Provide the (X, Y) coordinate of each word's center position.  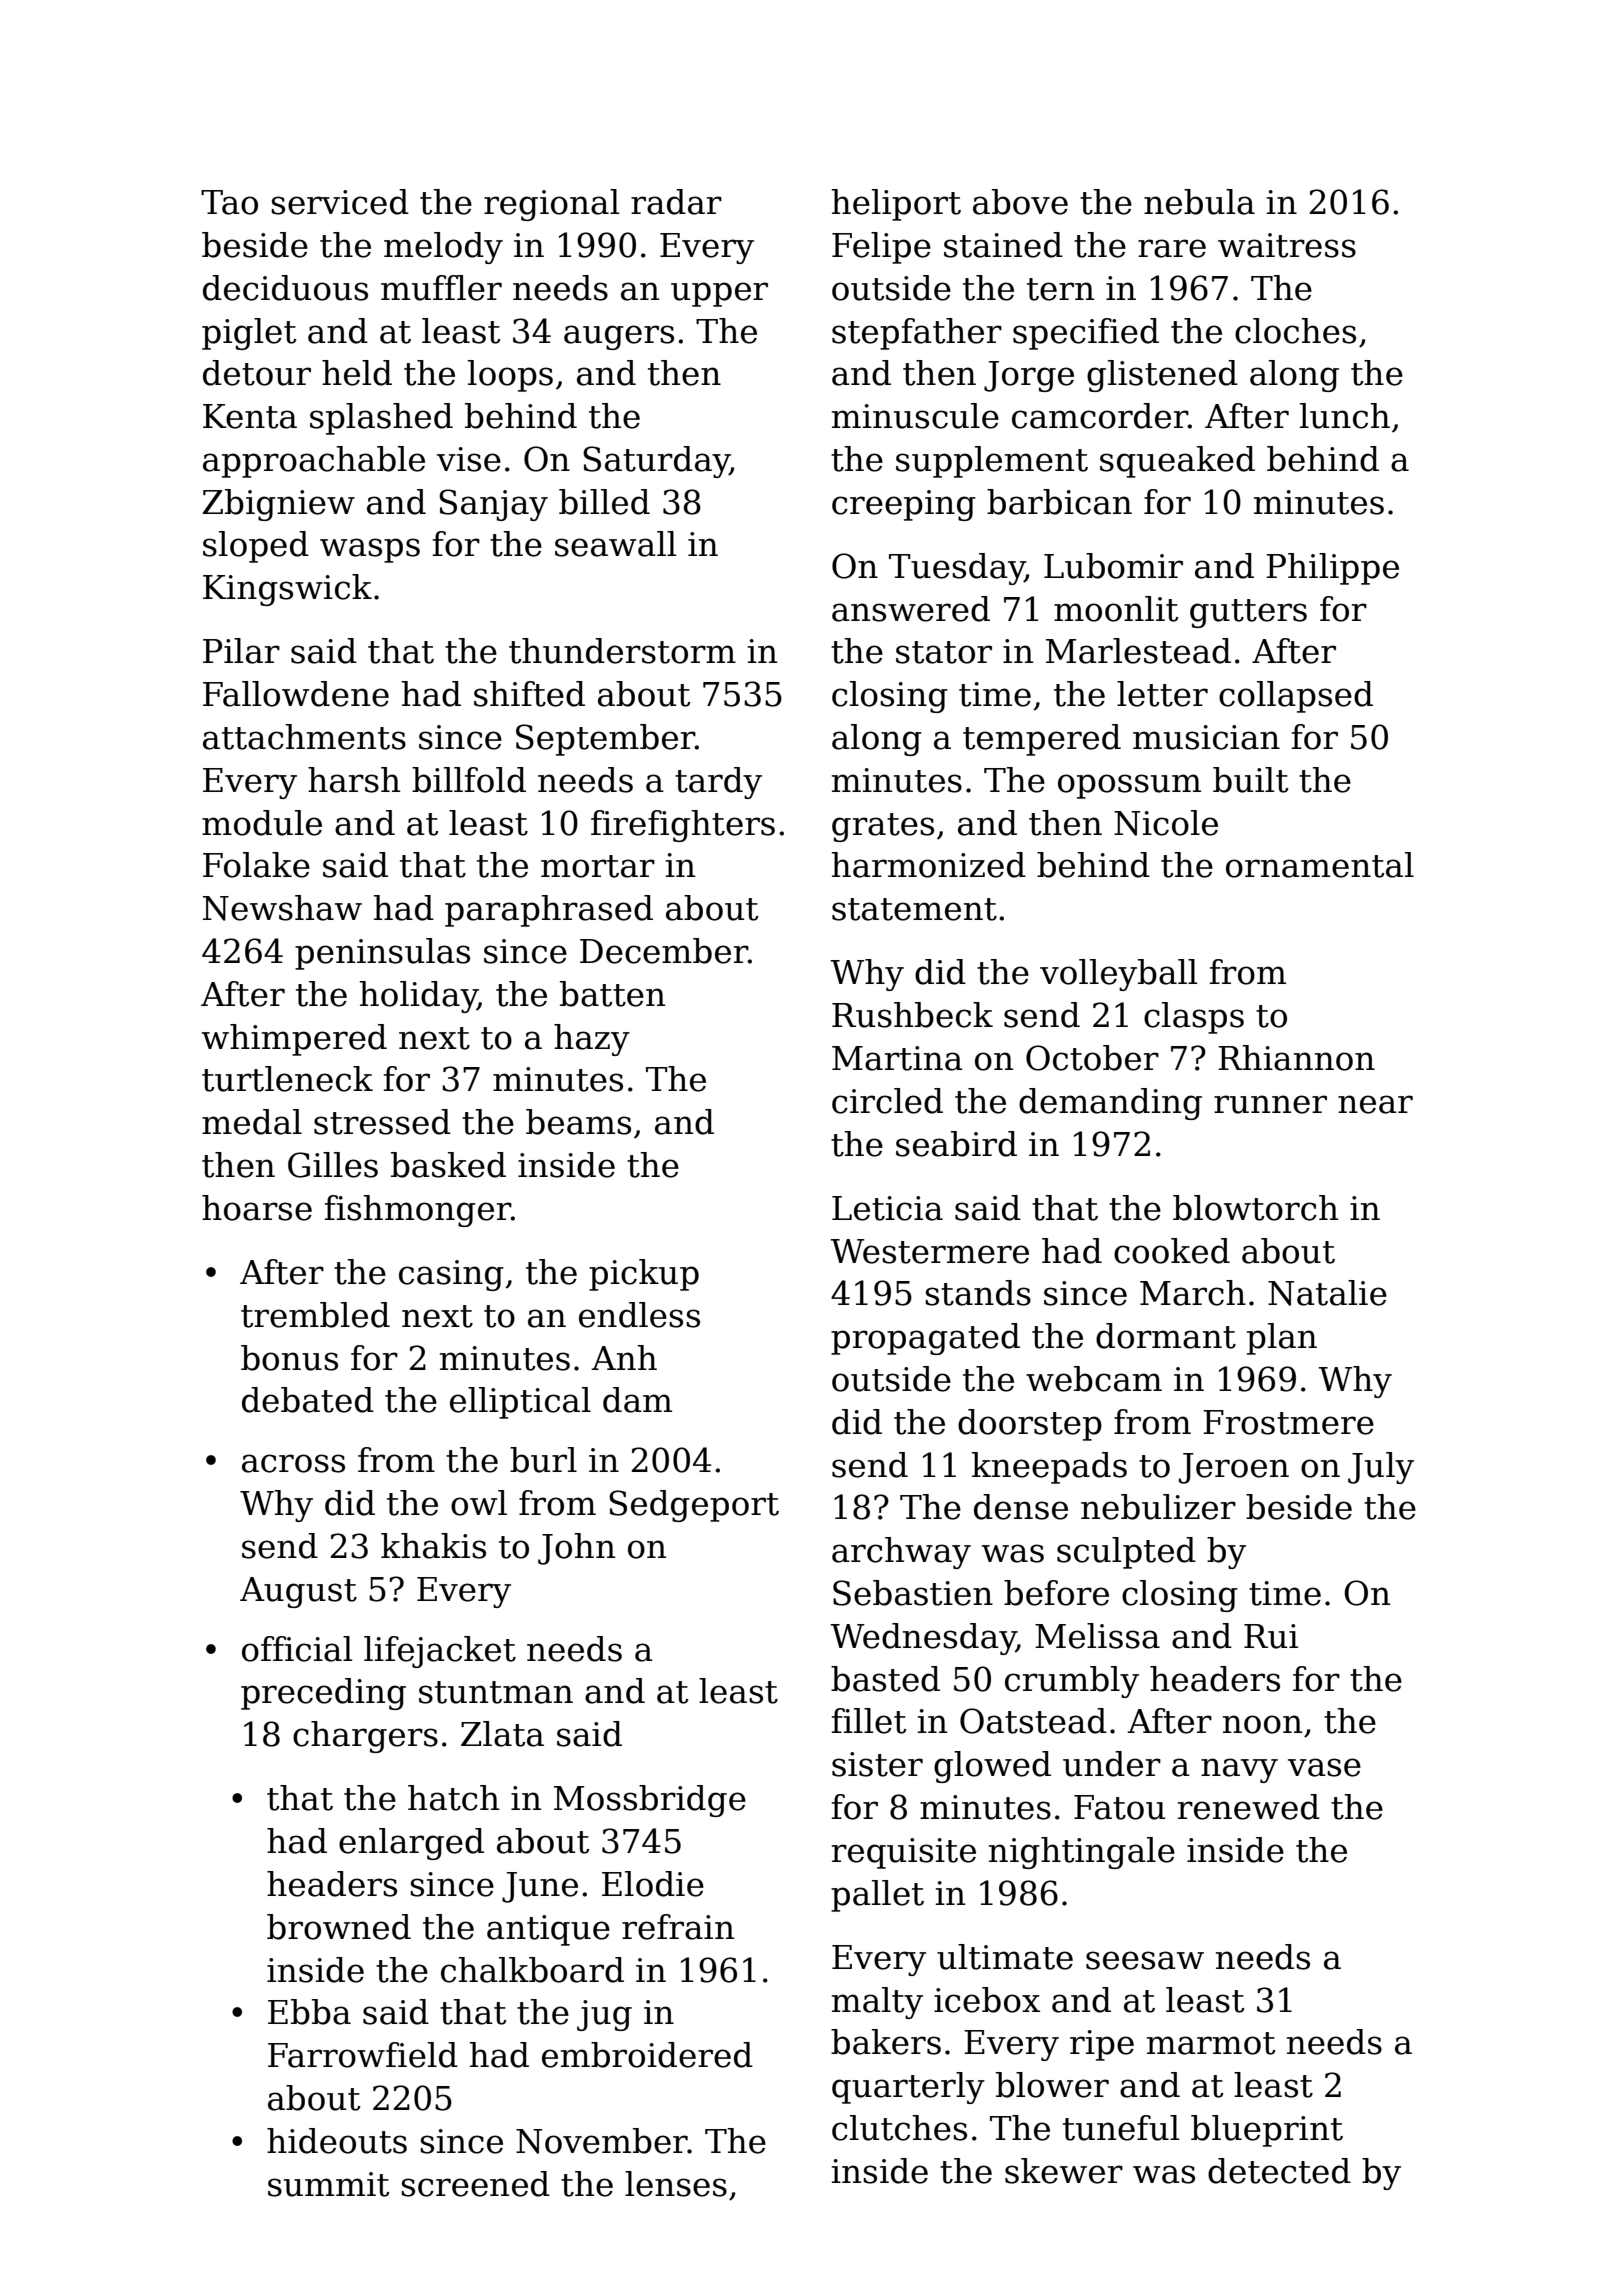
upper (719, 294)
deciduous (285, 288)
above (1020, 202)
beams (578, 1122)
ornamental (1320, 865)
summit (328, 2184)
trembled (315, 1315)
